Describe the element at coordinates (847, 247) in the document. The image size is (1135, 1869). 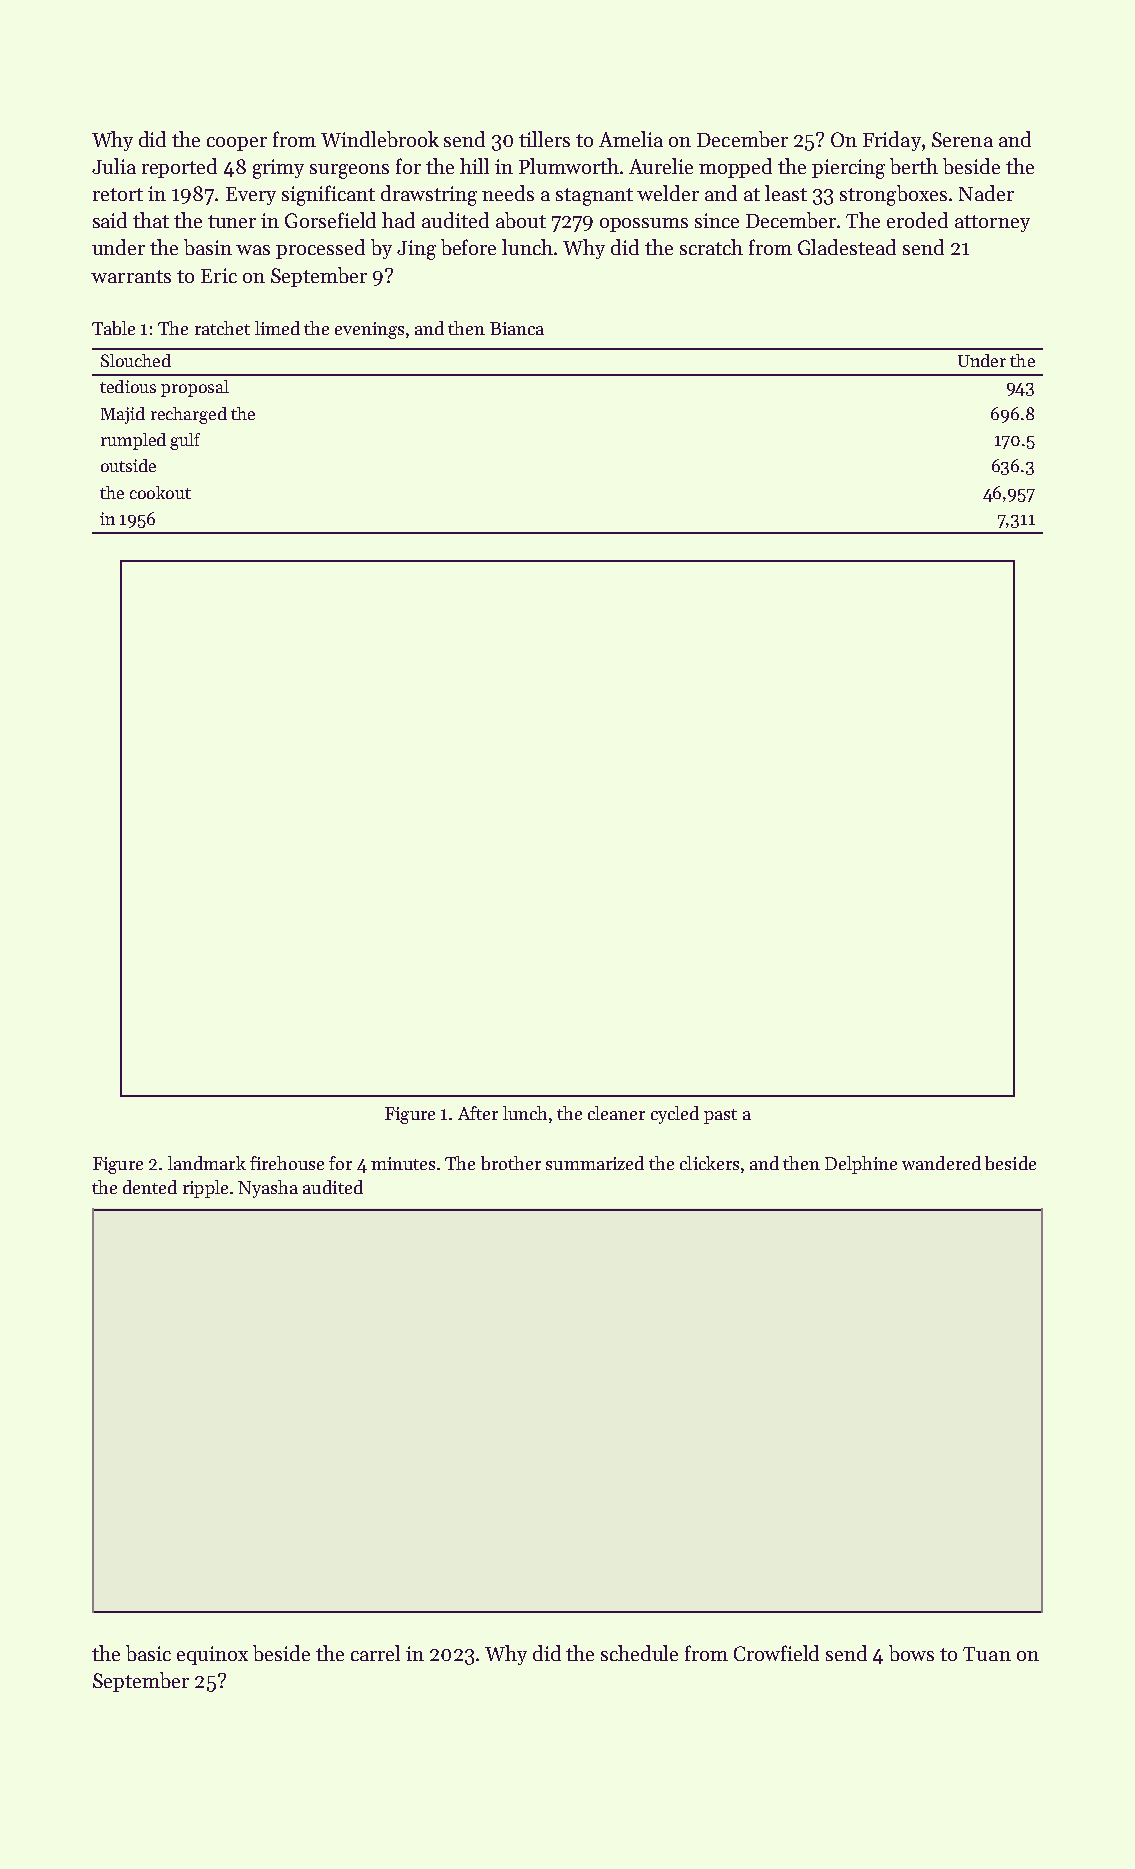
I see `Gladestead` at that location.
